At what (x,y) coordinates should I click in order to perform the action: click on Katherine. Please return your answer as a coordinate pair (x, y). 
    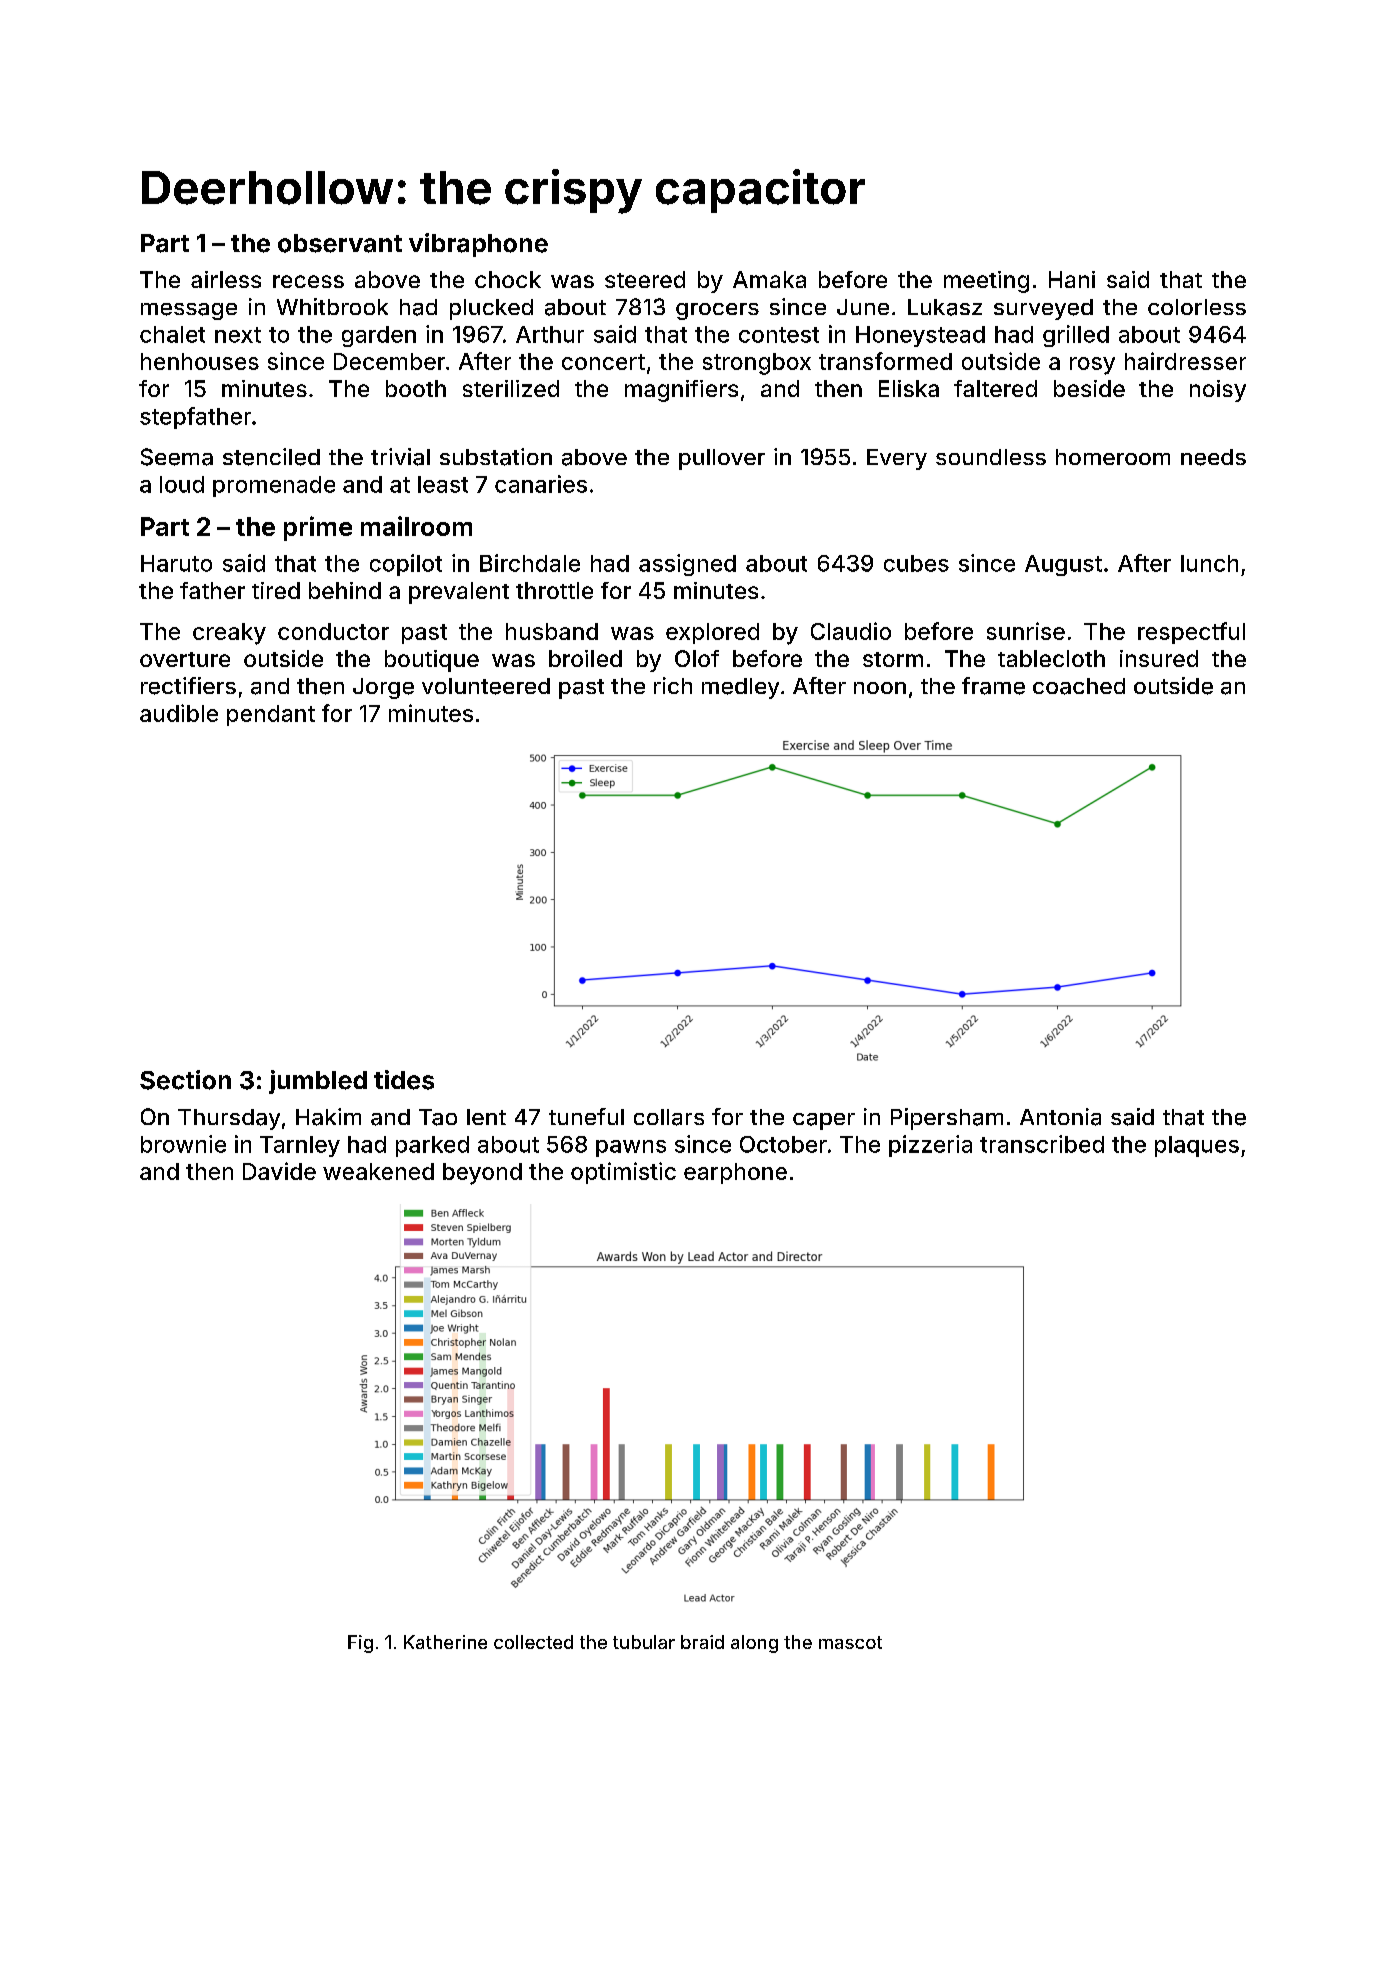
    Looking at the image, I should click on (445, 1642).
